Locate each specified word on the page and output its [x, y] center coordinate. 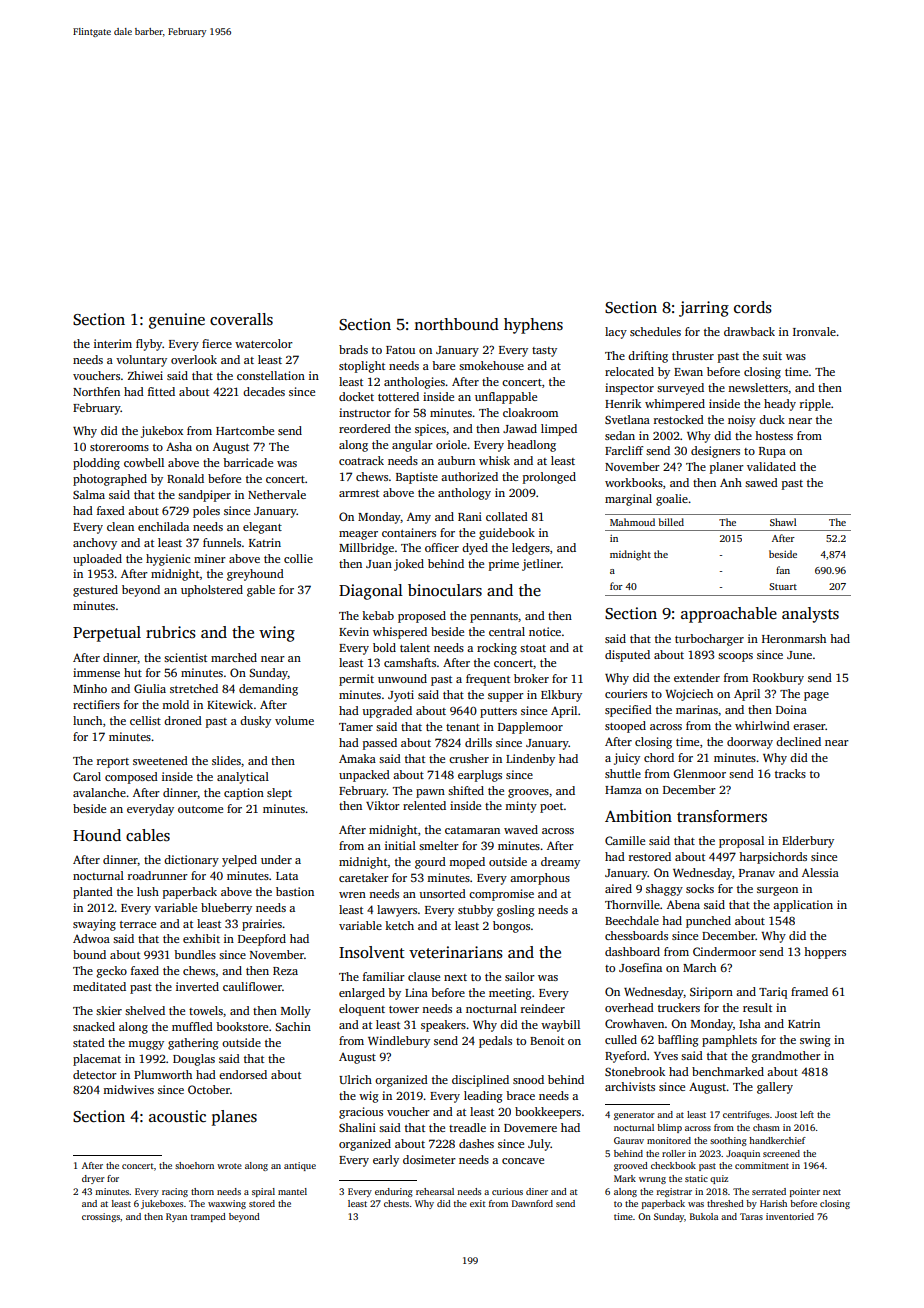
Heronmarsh [794, 638]
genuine [177, 321]
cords [753, 307]
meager [358, 535]
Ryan [176, 1217]
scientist [185, 657]
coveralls [241, 319]
